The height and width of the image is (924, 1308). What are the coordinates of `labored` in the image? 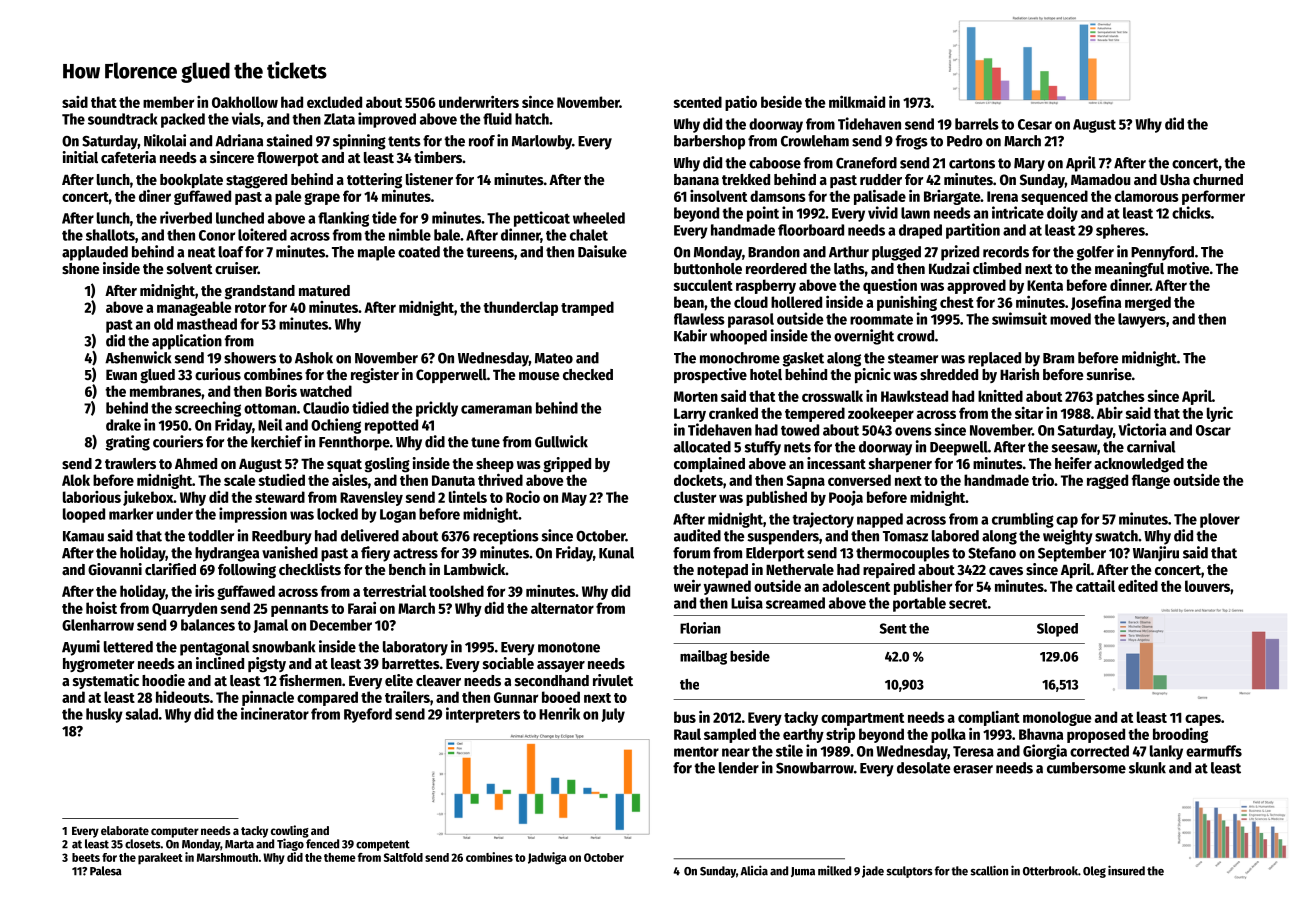 It's located at (955, 536).
